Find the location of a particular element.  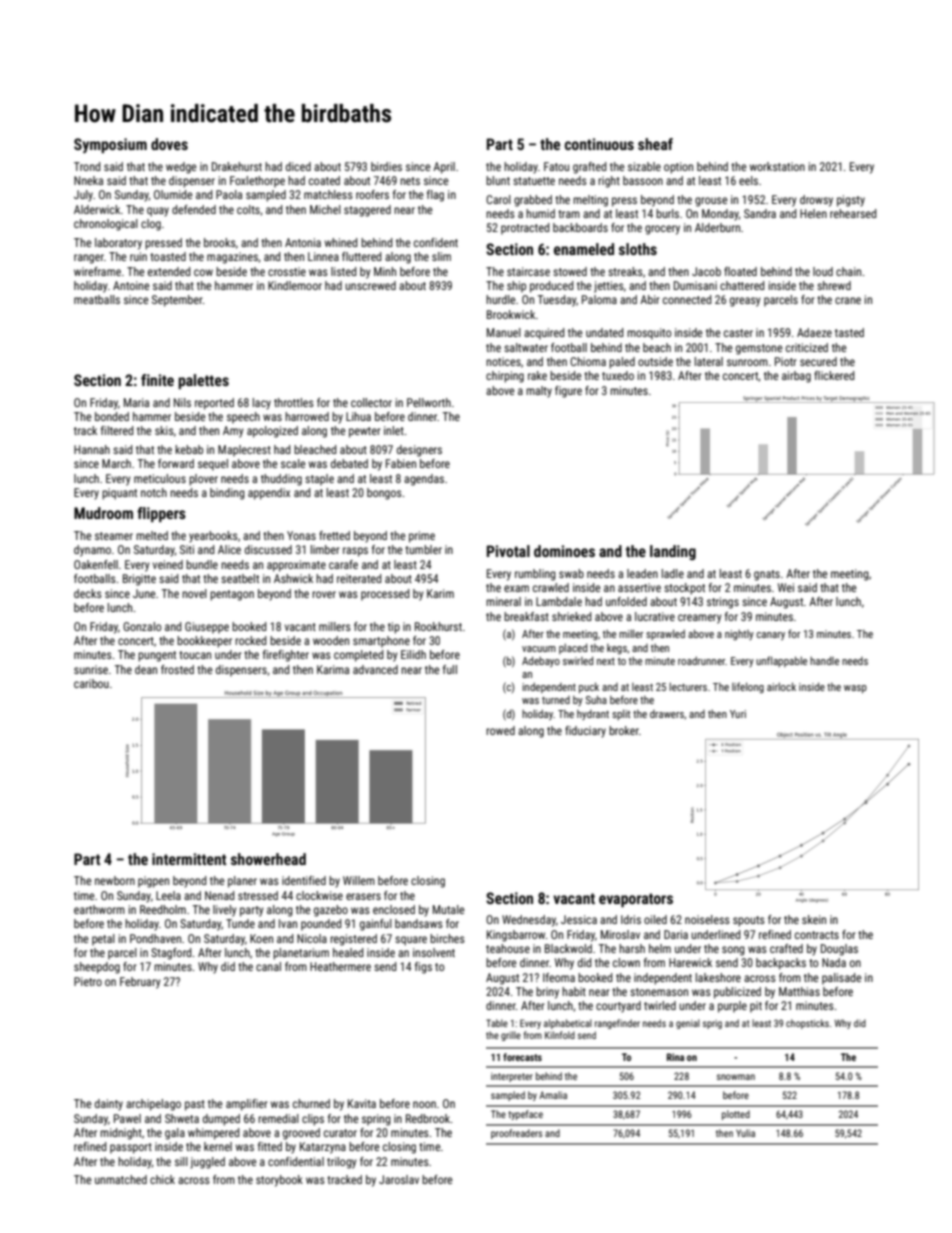

rover is located at coordinates (324, 594).
